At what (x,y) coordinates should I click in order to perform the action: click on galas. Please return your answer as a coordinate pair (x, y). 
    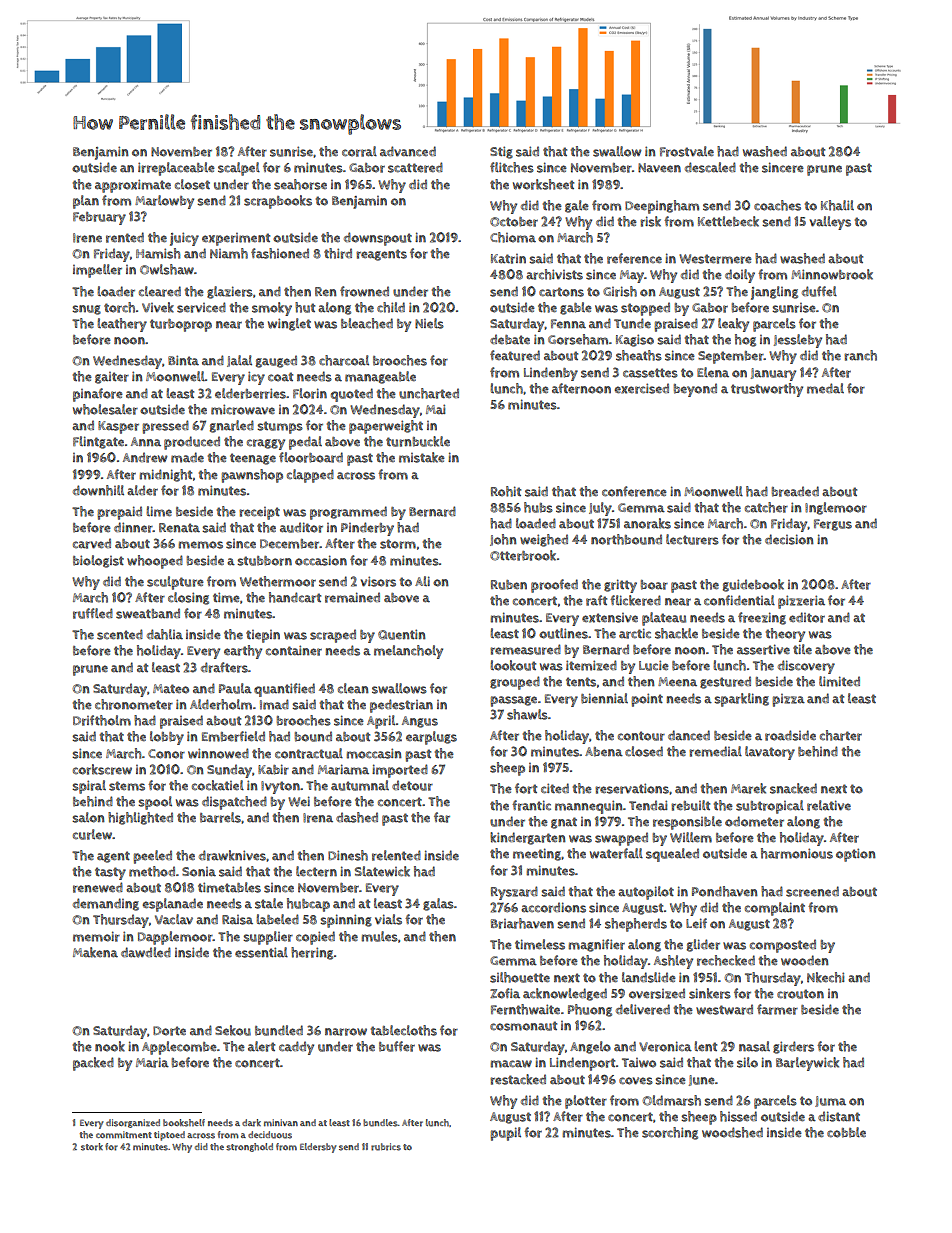
    Looking at the image, I should click on (438, 904).
